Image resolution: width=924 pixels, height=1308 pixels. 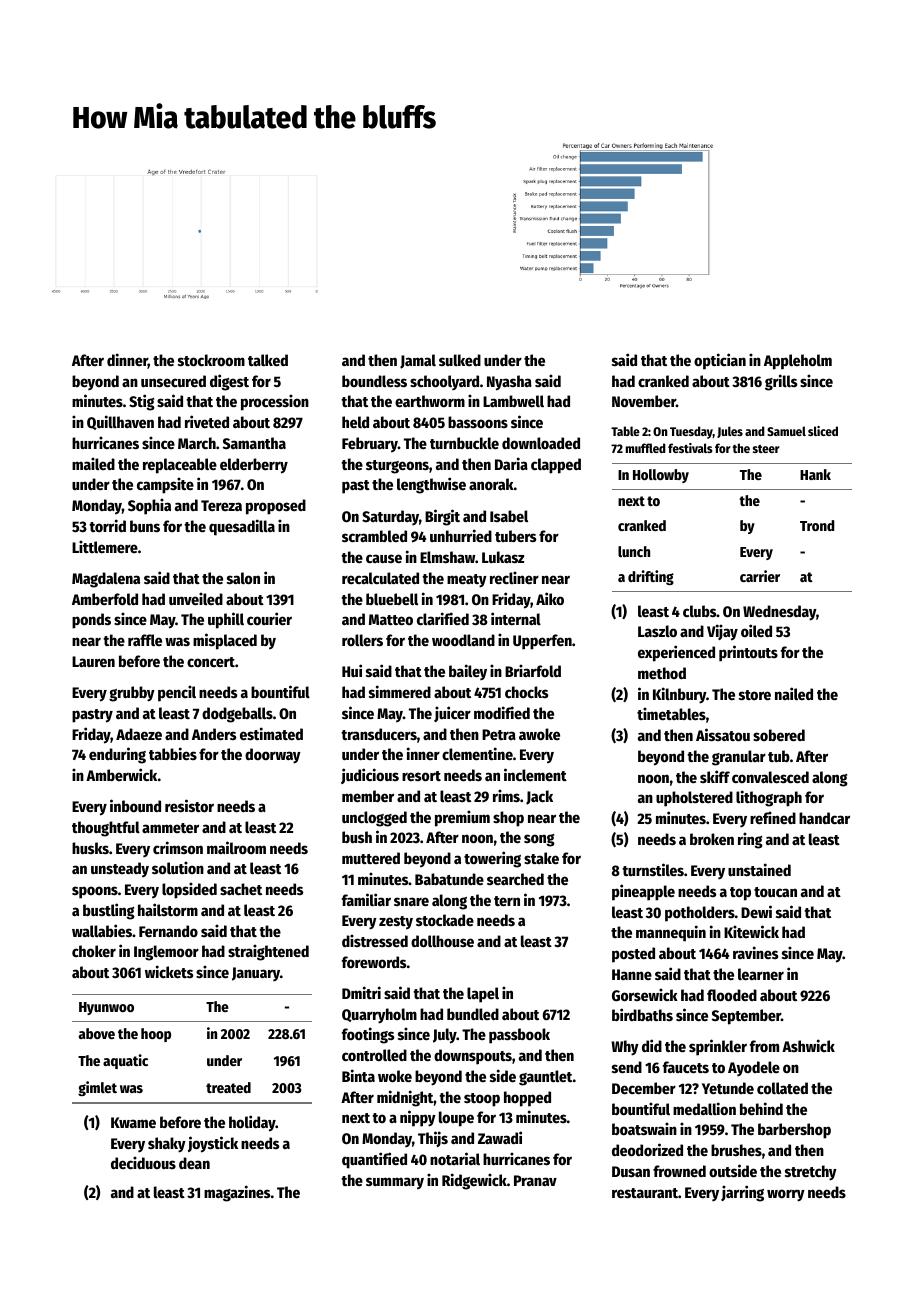 I want to click on courier, so click(x=269, y=618).
